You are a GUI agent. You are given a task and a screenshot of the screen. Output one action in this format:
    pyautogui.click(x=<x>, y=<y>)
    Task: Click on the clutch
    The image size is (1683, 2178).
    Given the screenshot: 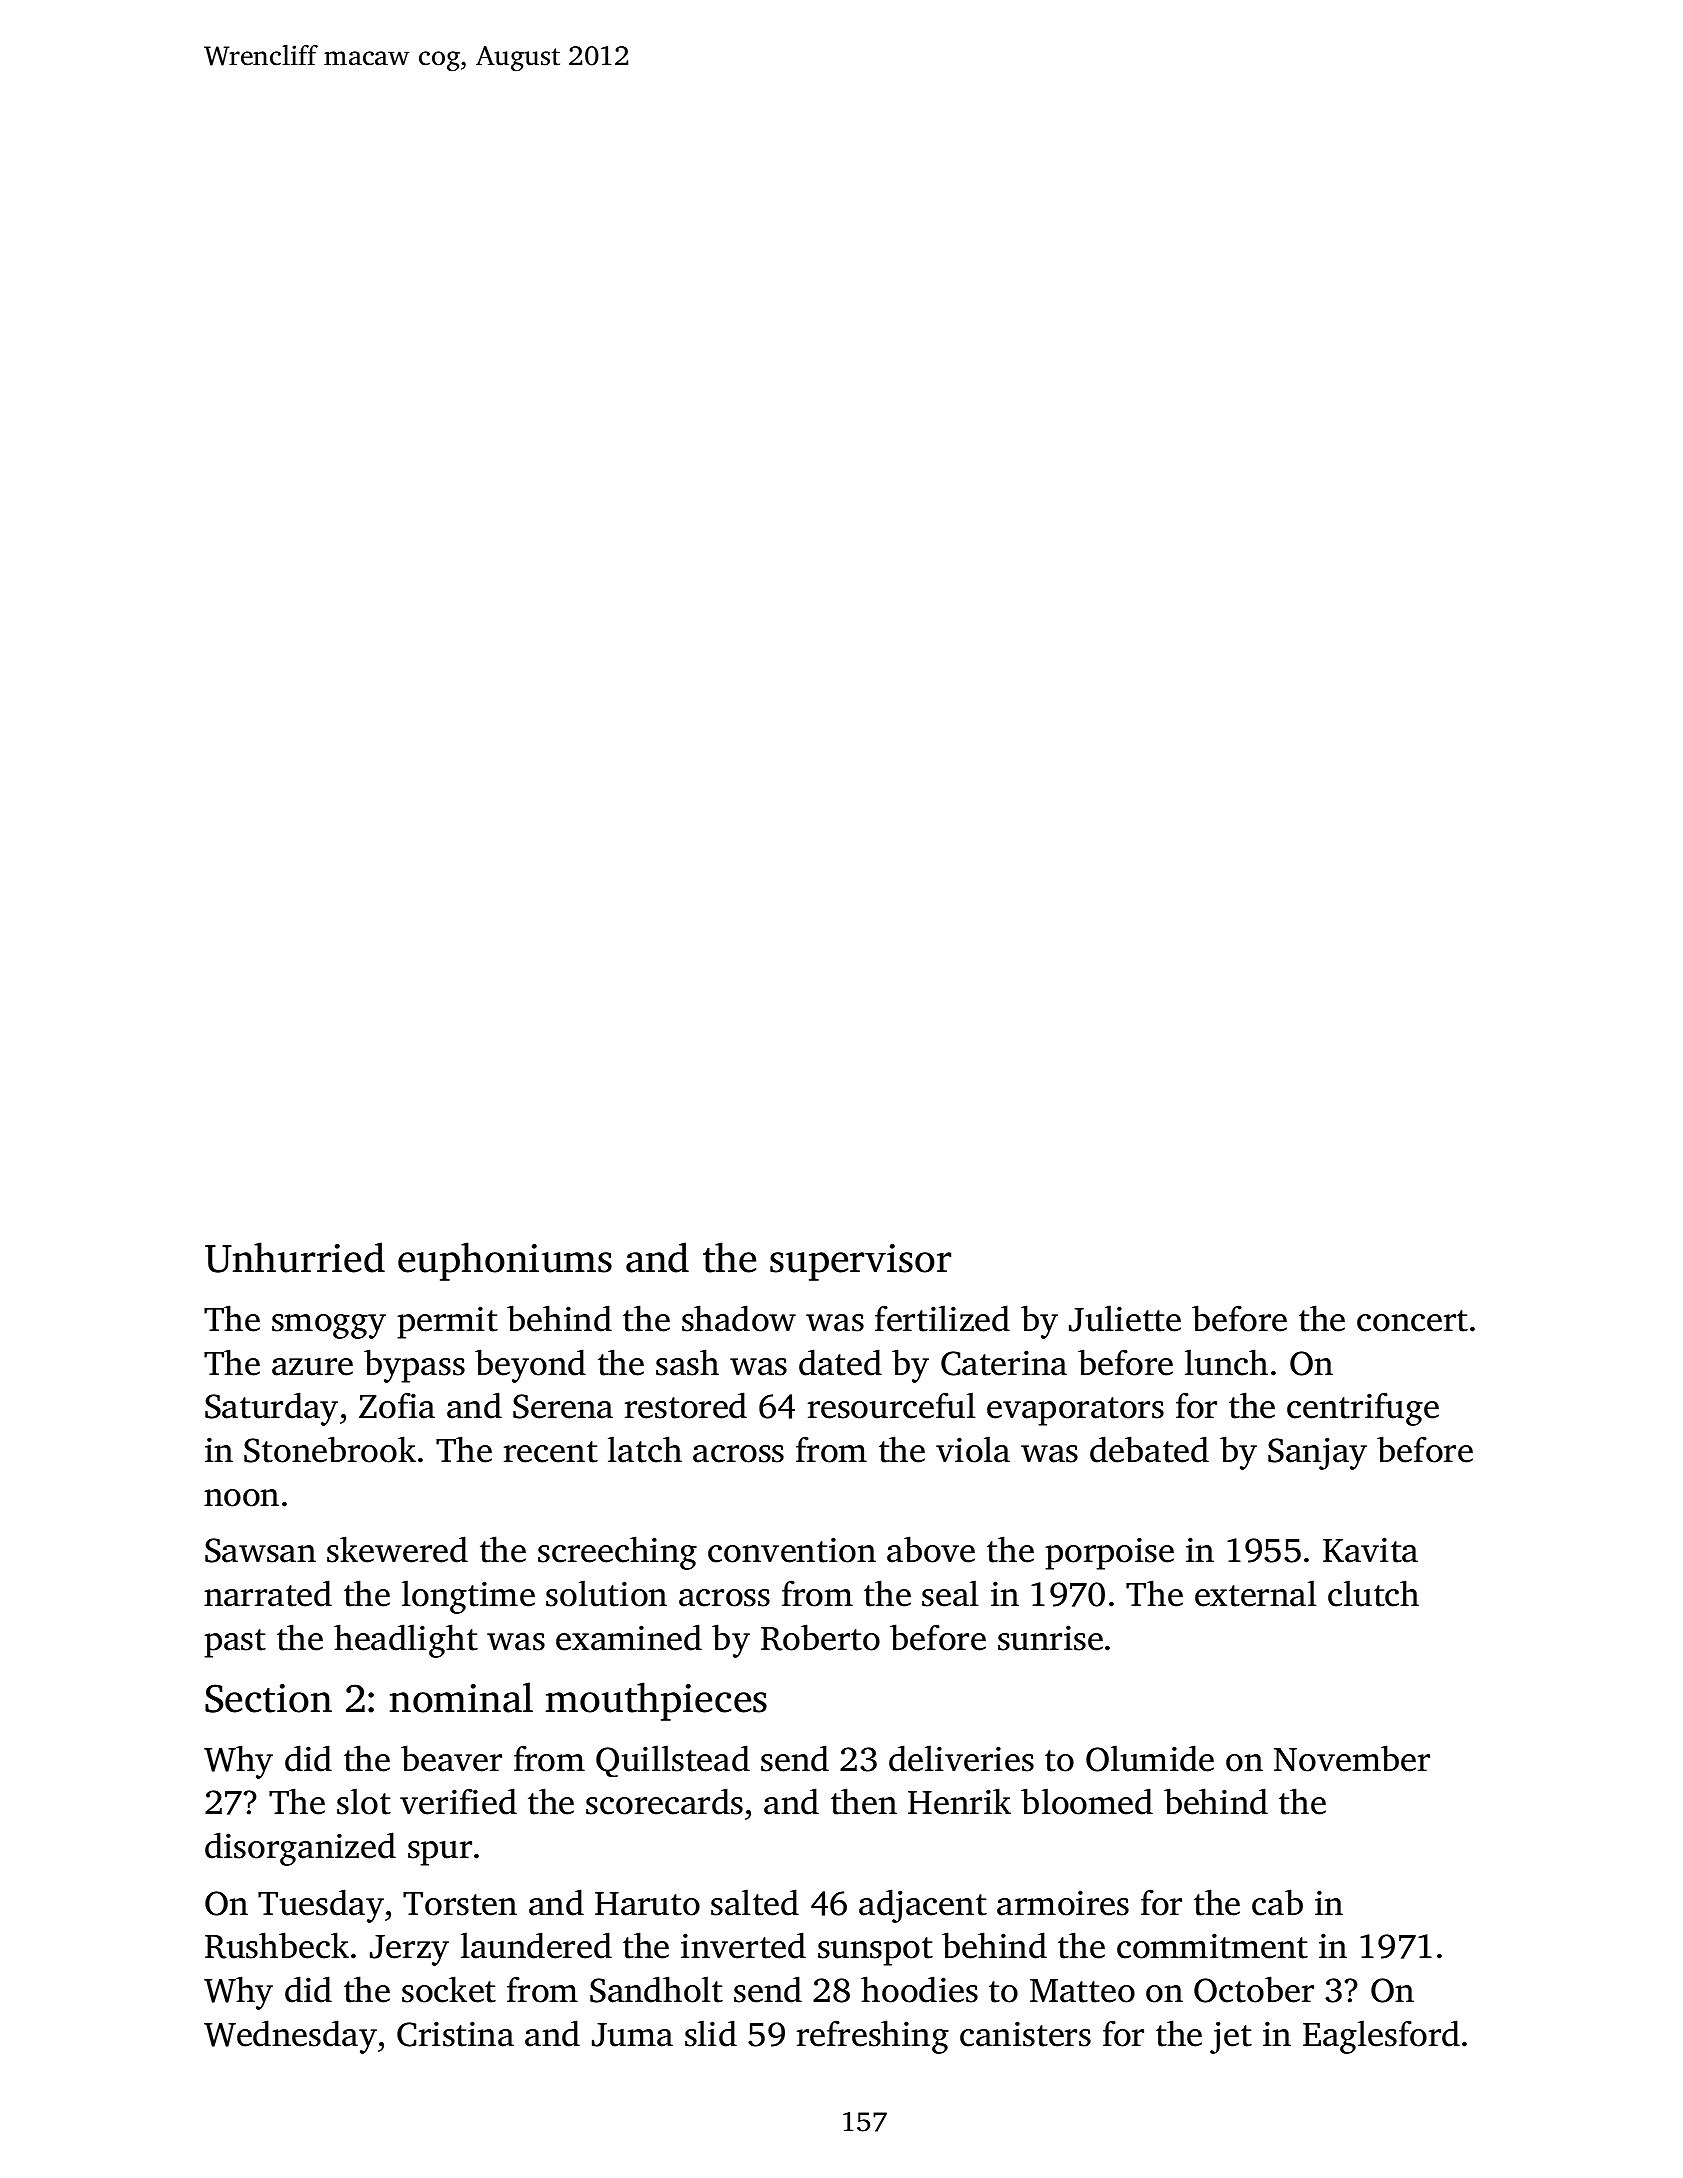 What is the action you would take?
    pyautogui.click(x=1373, y=1593)
